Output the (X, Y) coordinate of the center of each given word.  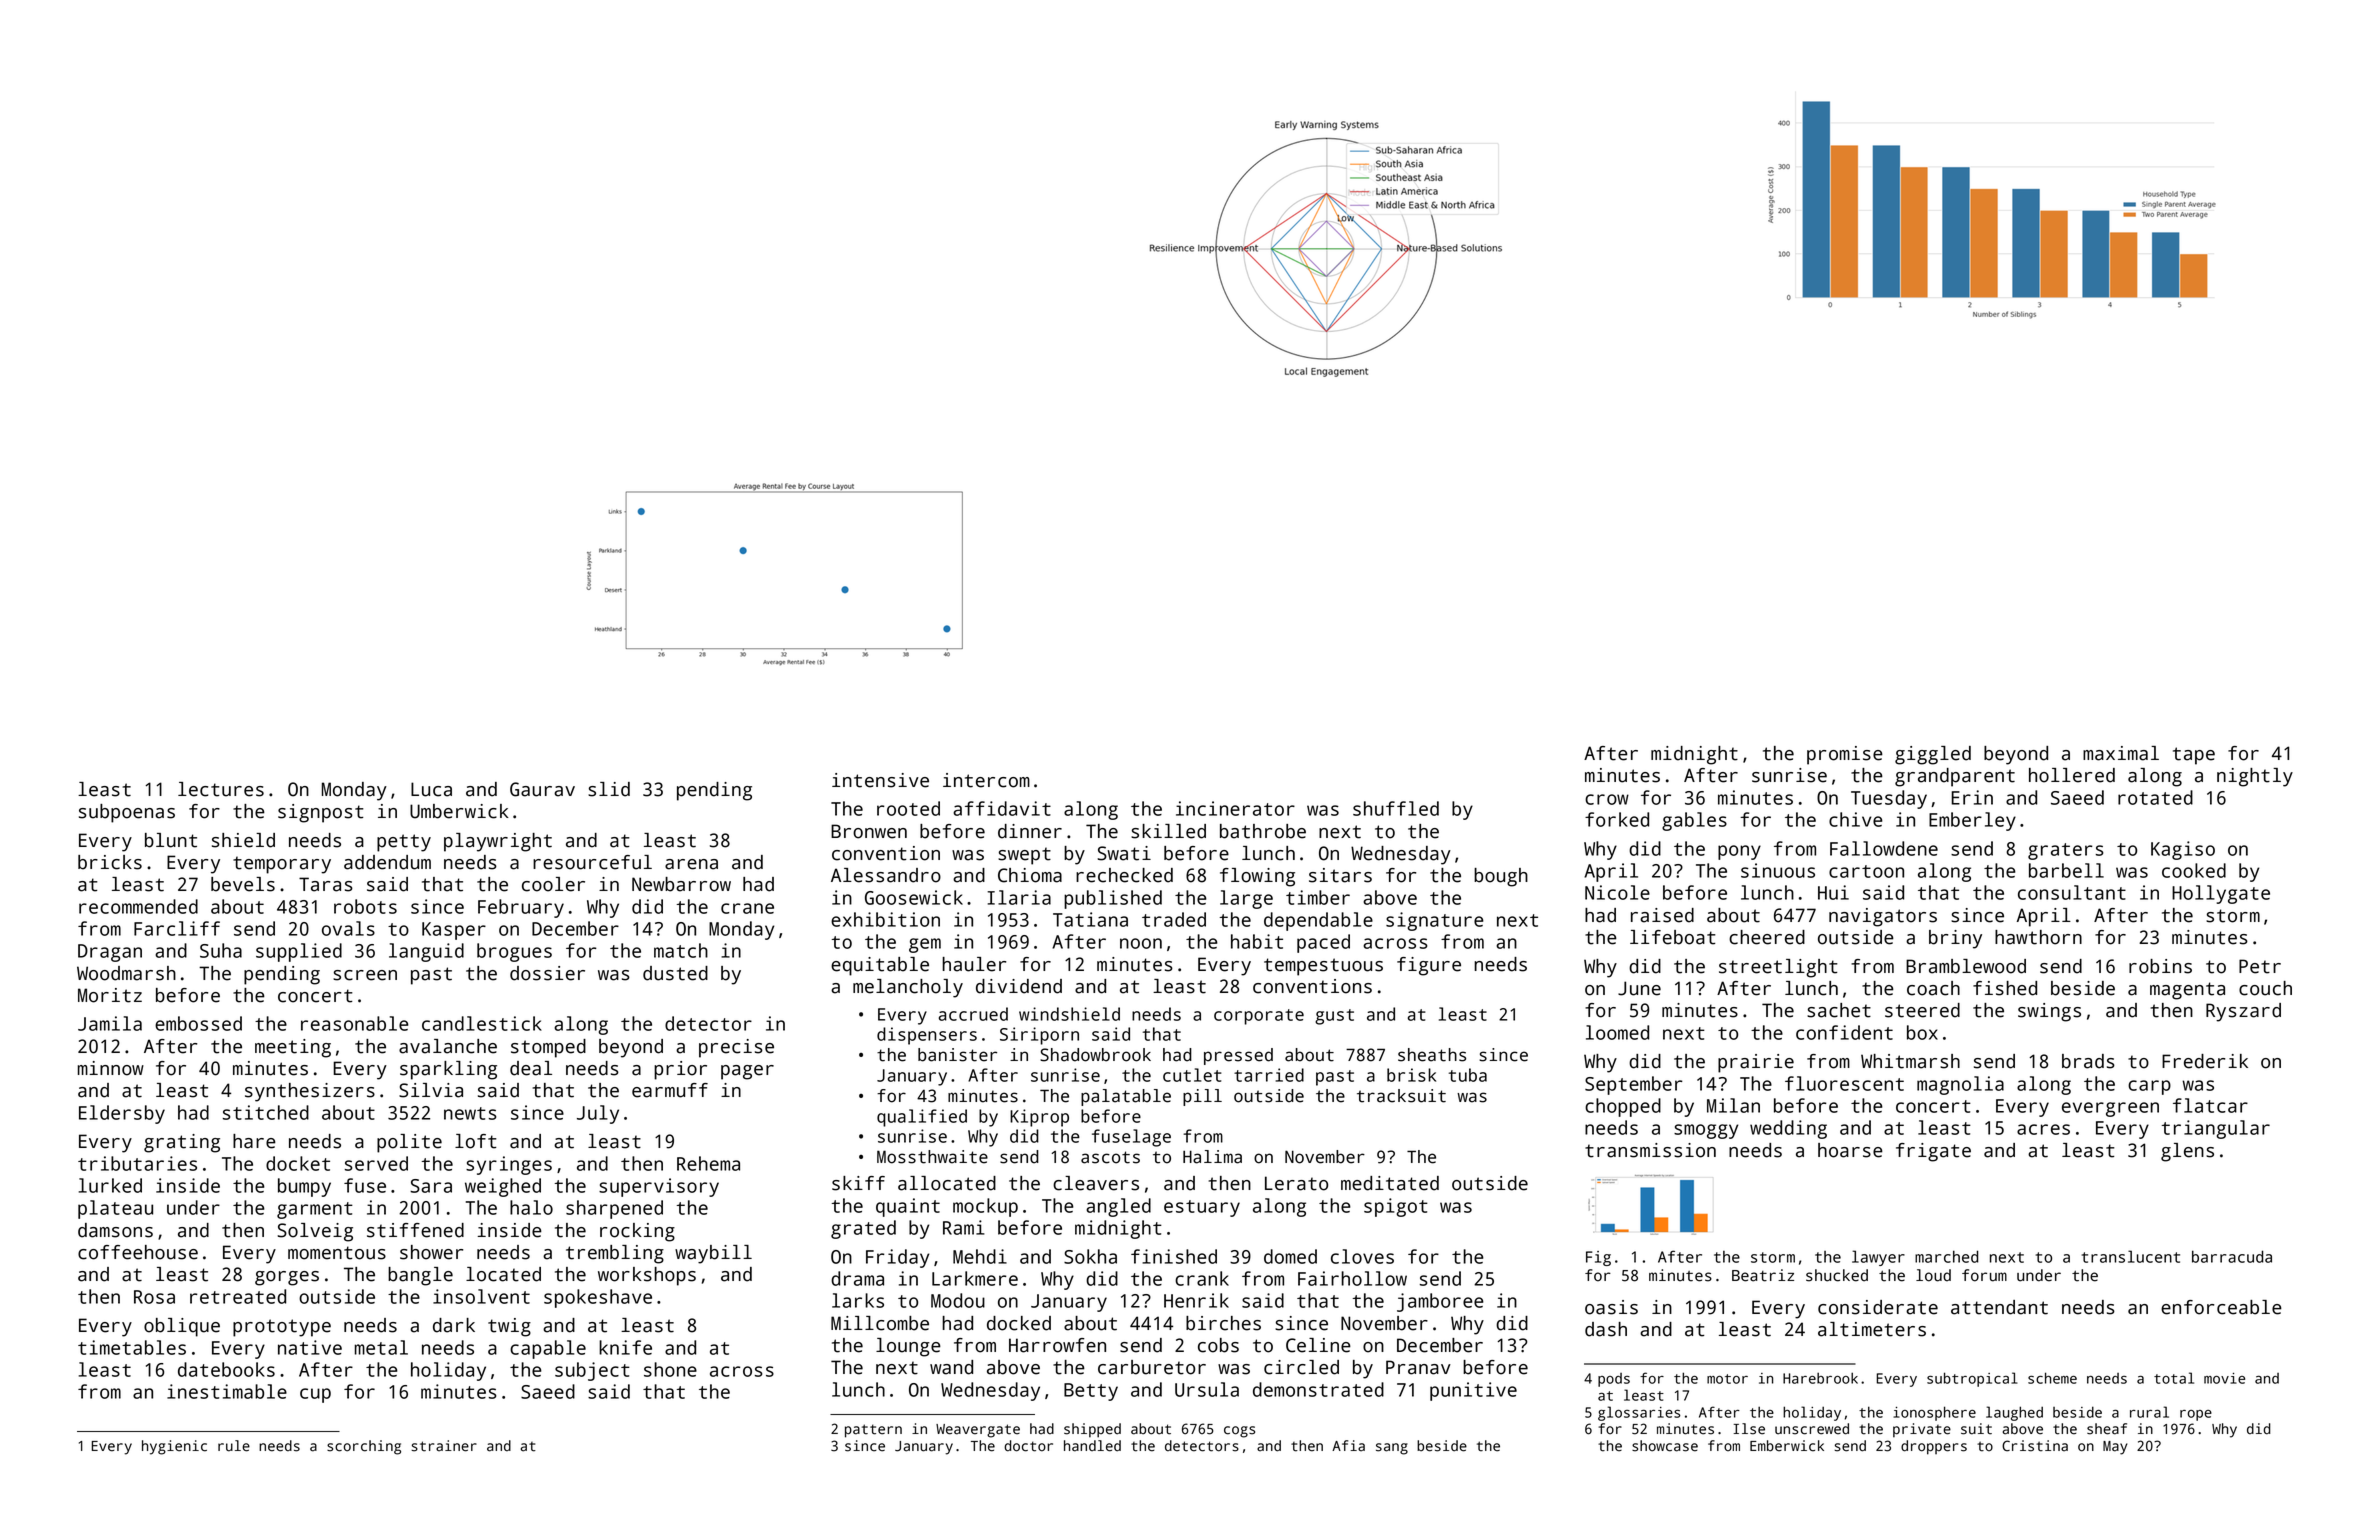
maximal (2121, 753)
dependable (1318, 921)
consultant (2072, 892)
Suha (221, 950)
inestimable (227, 1391)
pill (1202, 1097)
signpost (321, 813)
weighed (503, 1187)
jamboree (1440, 1302)
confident (1844, 1032)
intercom (986, 780)
